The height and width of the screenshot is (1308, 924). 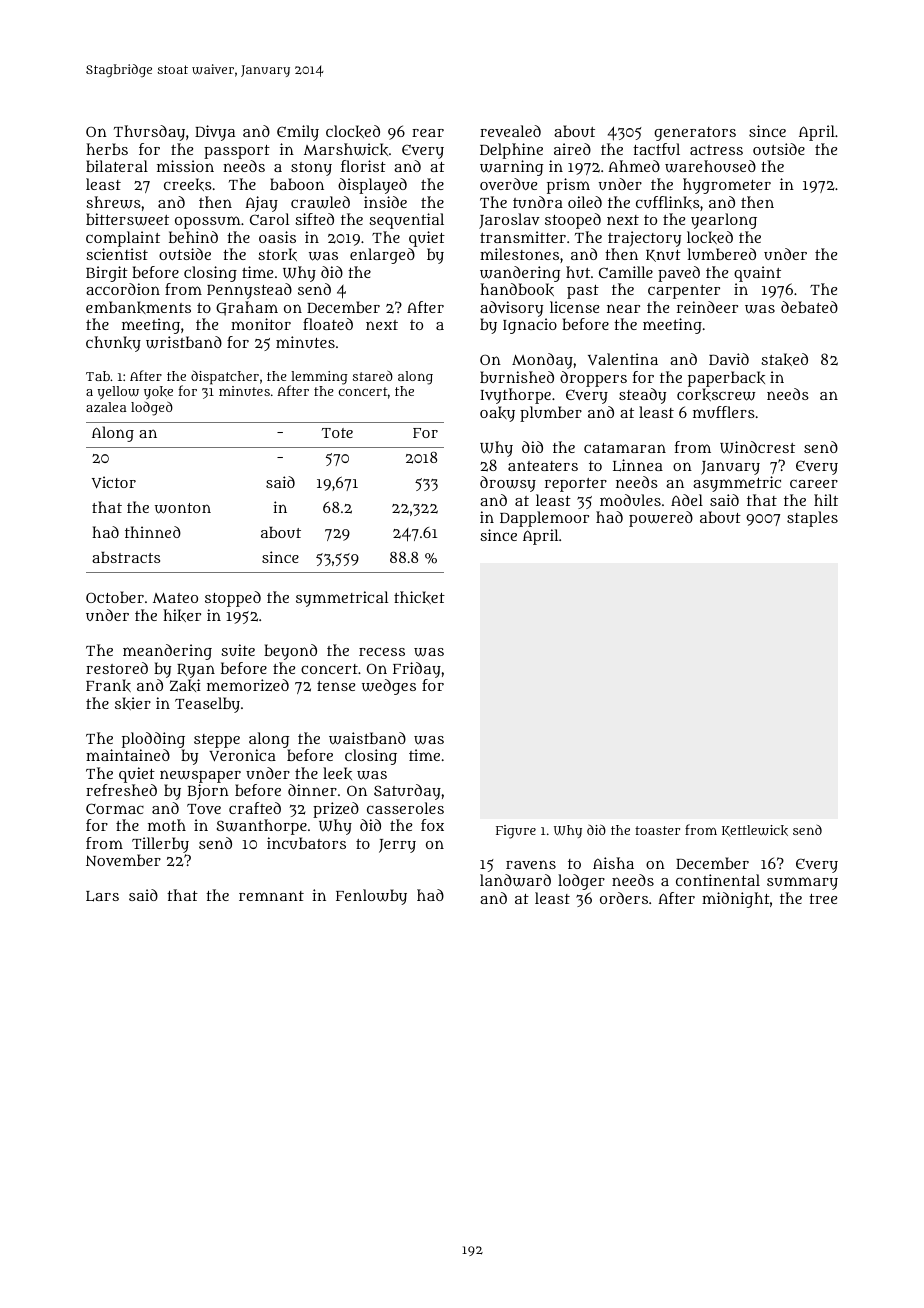 I want to click on Monday, so click(x=542, y=361).
